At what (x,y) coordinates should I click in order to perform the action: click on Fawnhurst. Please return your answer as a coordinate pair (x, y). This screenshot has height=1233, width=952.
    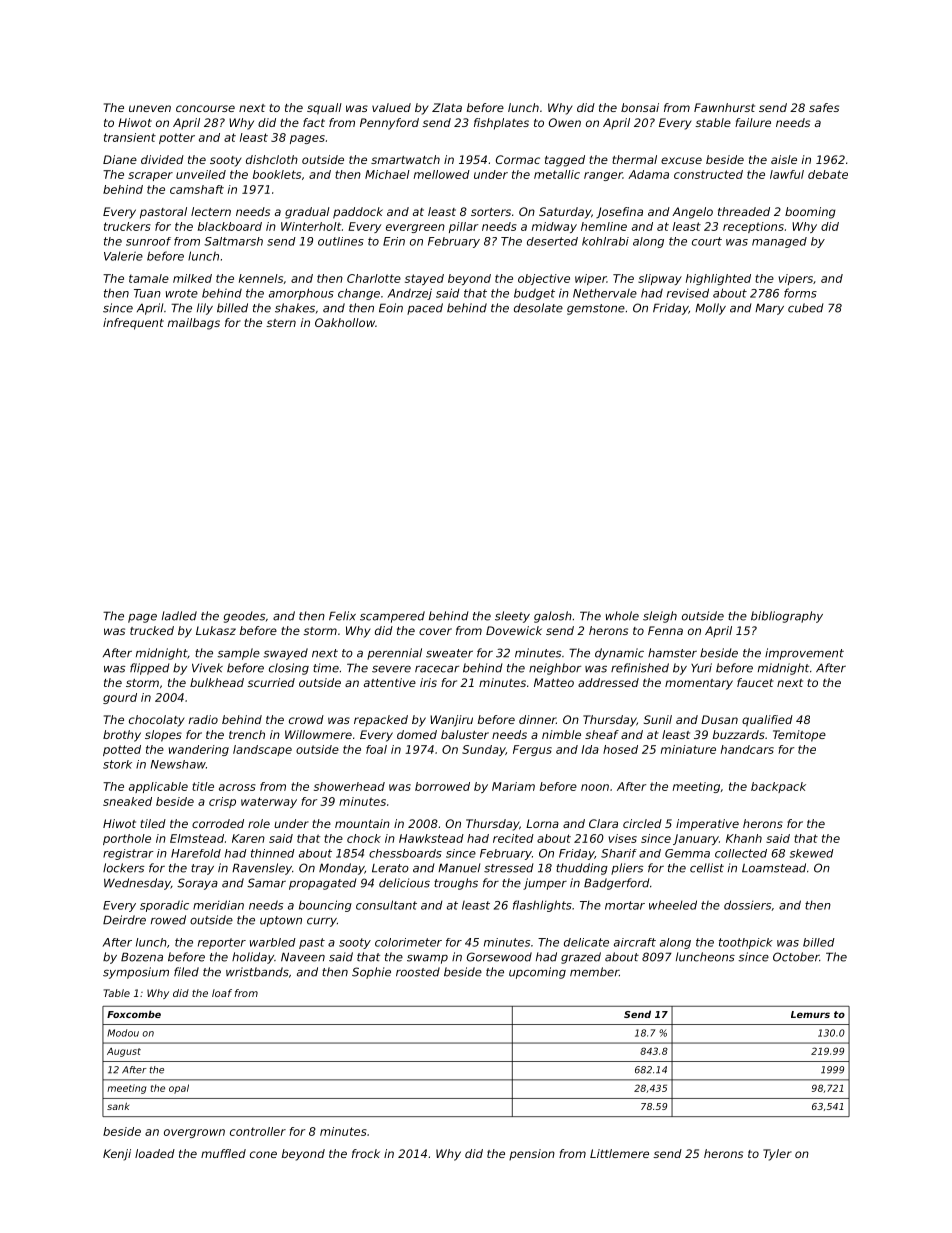
    Looking at the image, I should click on (724, 107).
